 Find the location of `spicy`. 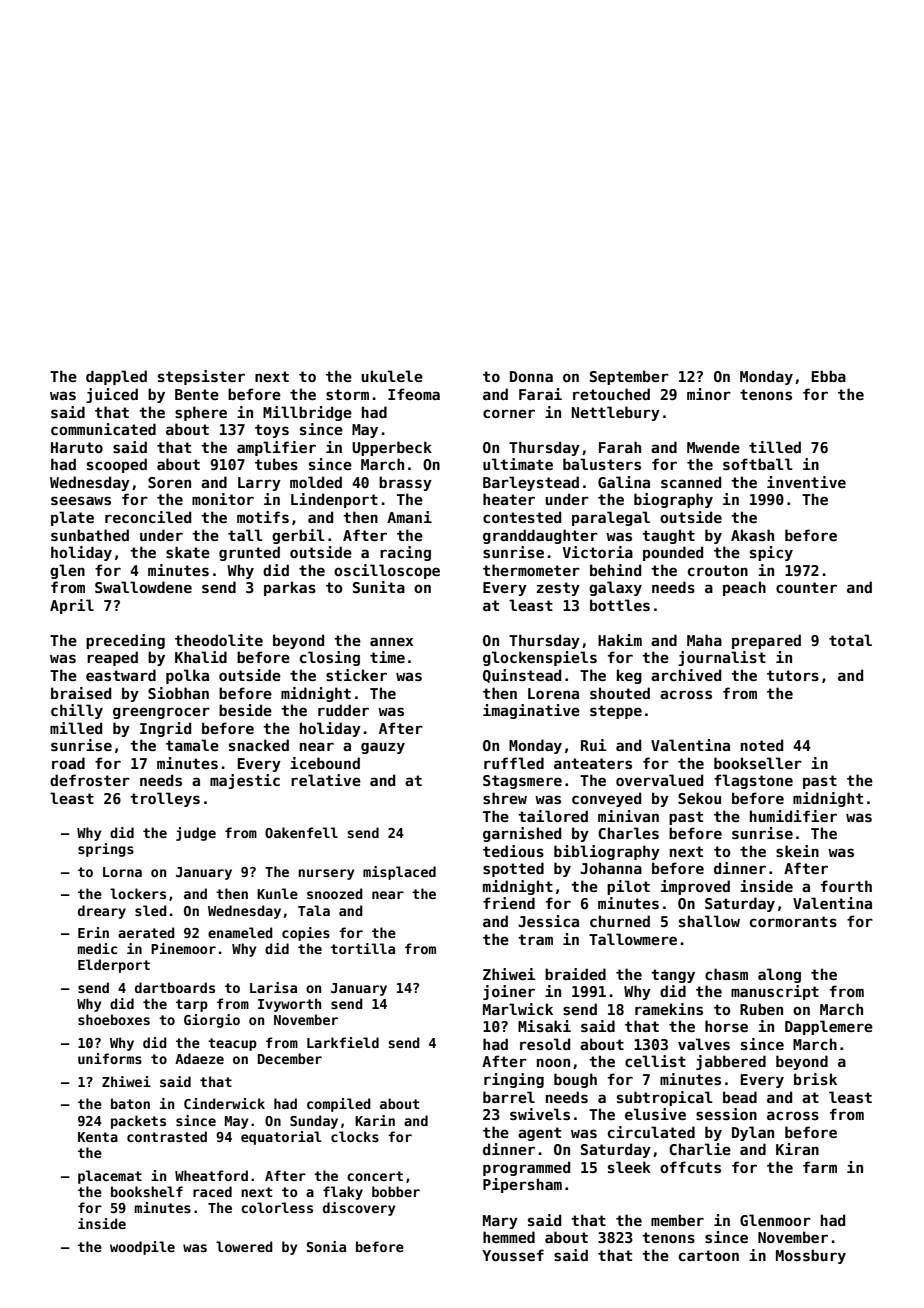

spicy is located at coordinates (771, 553).
